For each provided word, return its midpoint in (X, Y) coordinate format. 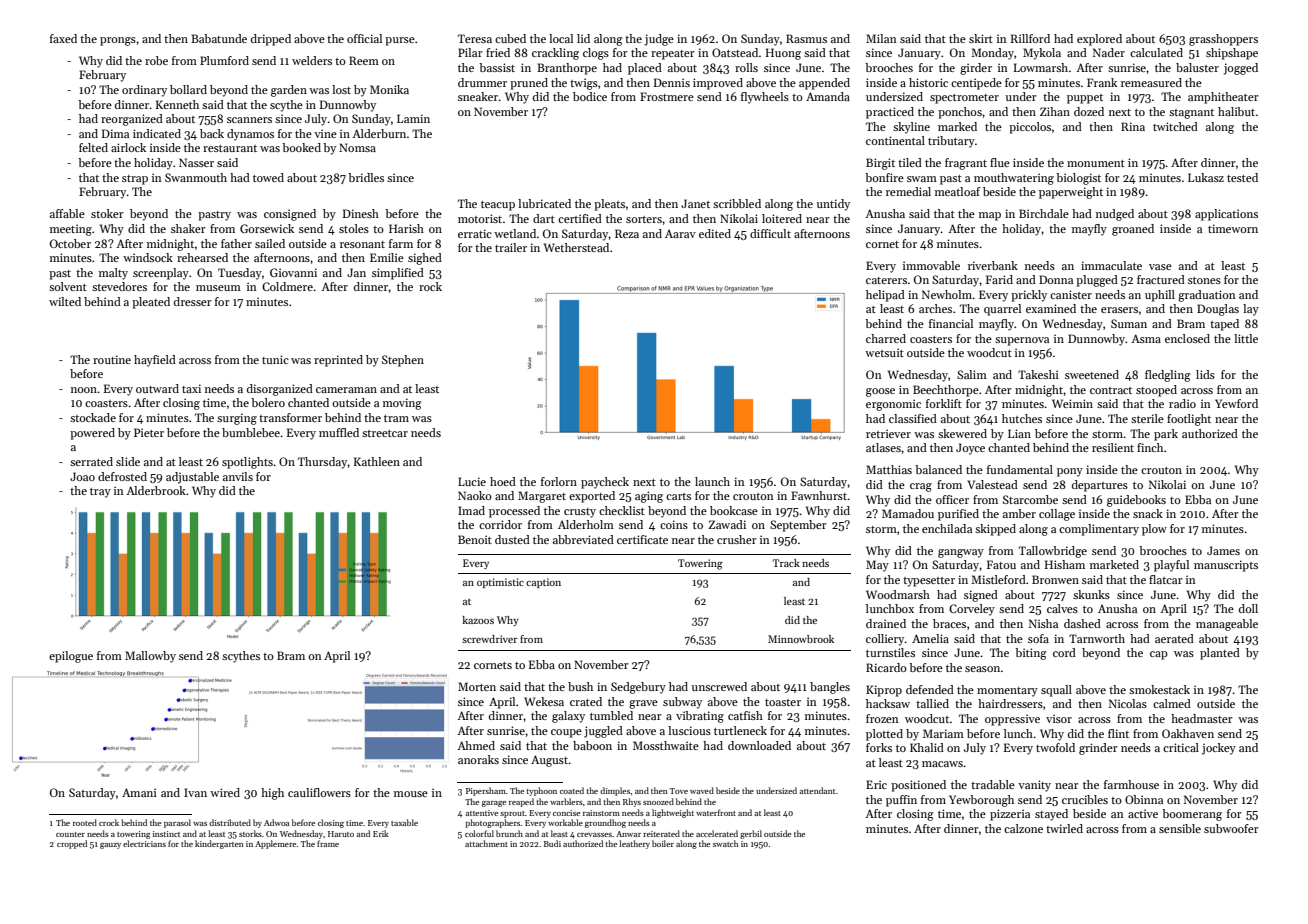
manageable (1227, 625)
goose (880, 392)
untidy (833, 205)
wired (225, 792)
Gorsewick (267, 228)
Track (786, 563)
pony (1070, 472)
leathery (634, 844)
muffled (339, 432)
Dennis (672, 82)
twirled (1064, 828)
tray (100, 493)
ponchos (960, 113)
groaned (1133, 230)
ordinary (144, 91)
